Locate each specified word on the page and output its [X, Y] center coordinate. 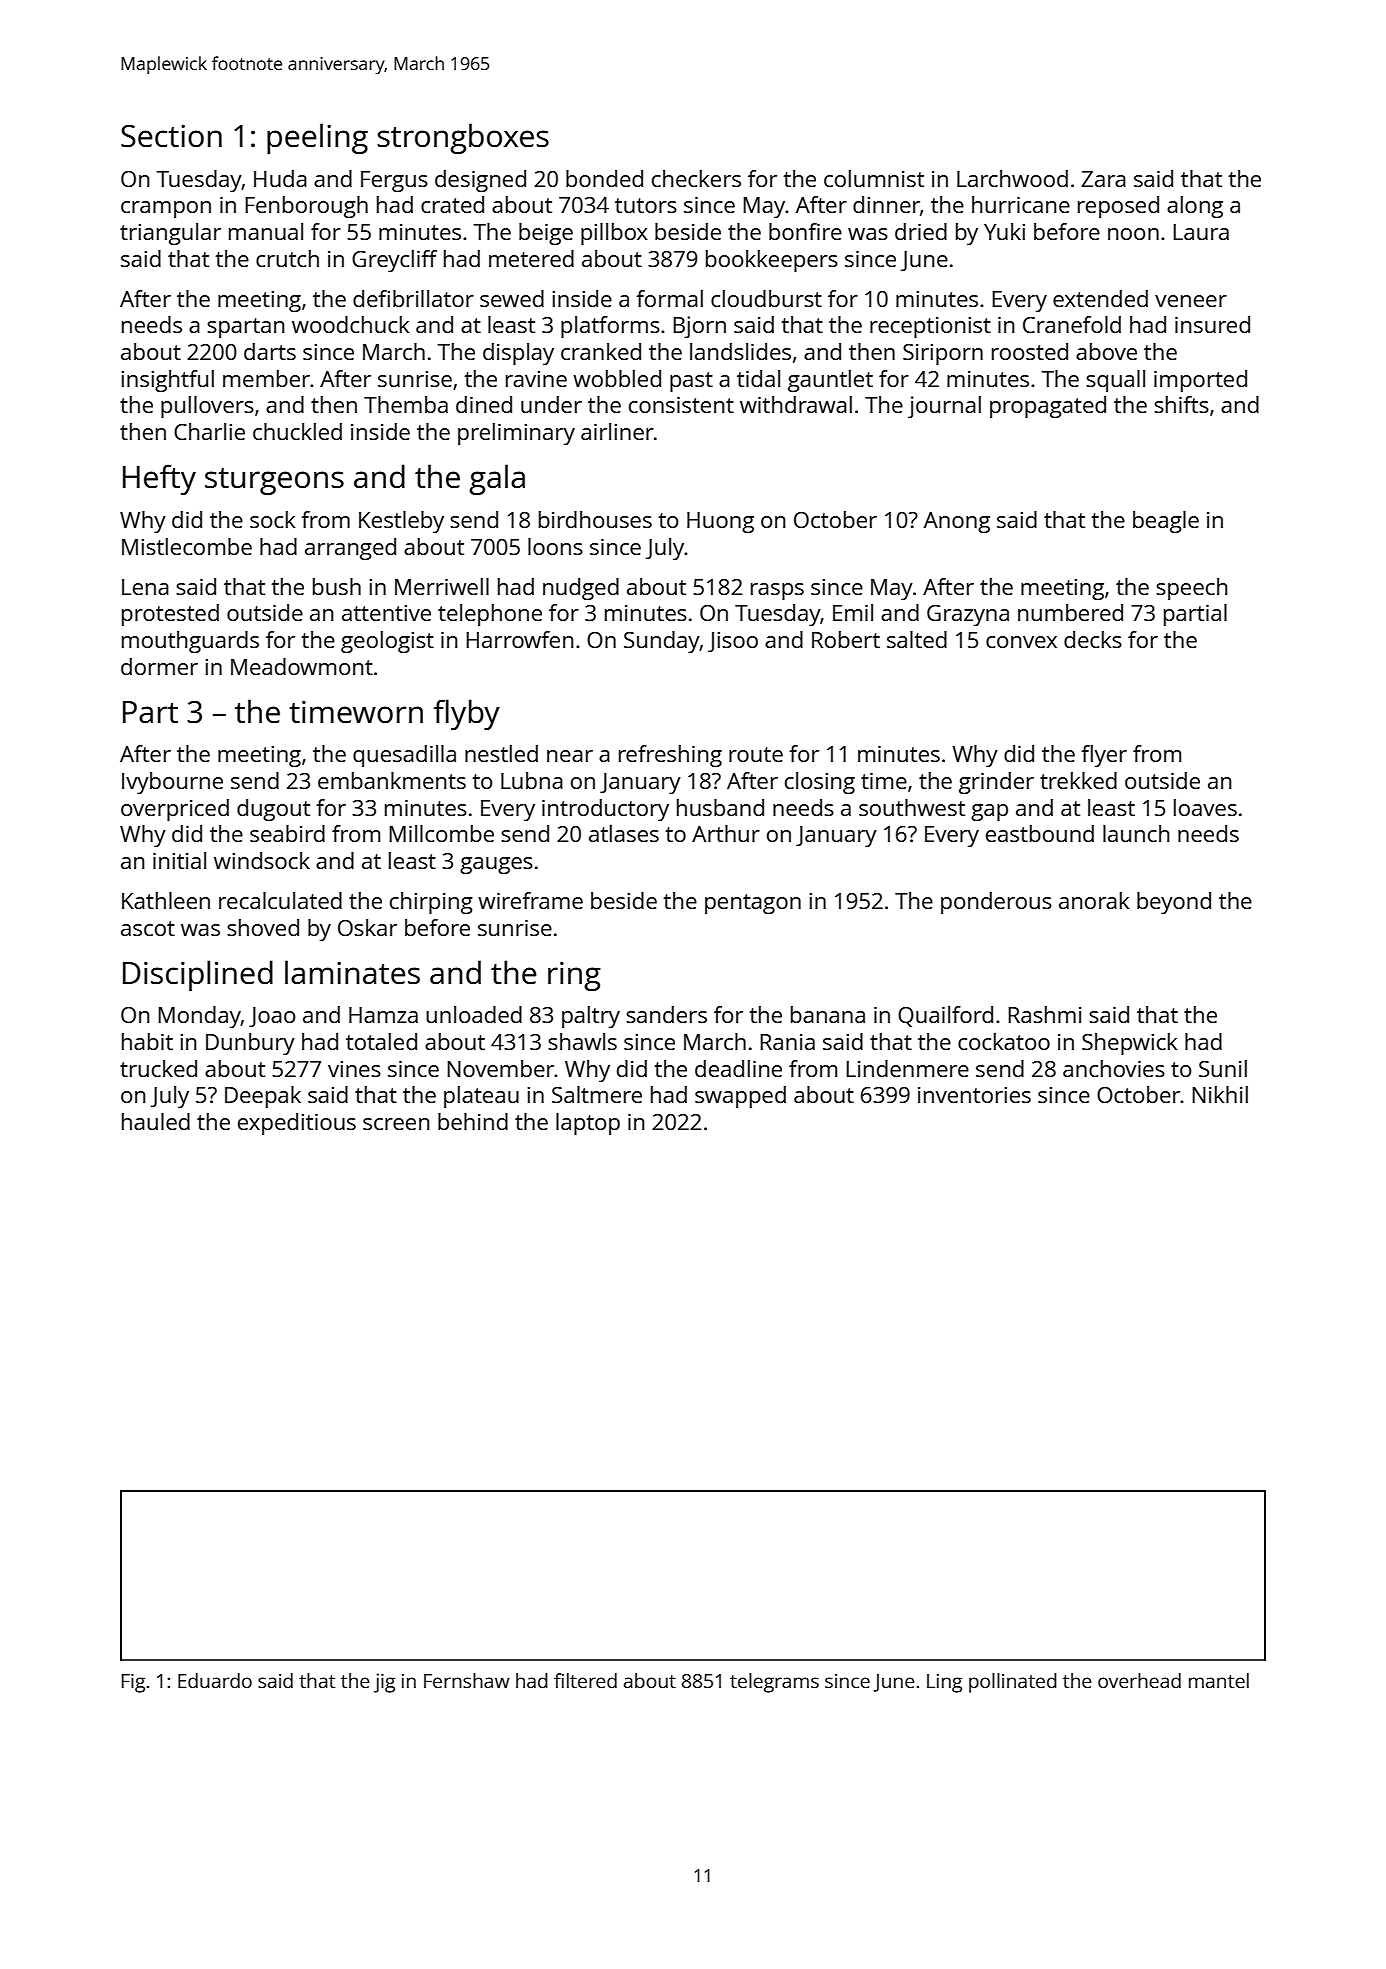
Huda [280, 178]
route [756, 754]
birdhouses [595, 519]
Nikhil [1220, 1094]
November [501, 1068]
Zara [1103, 179]
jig [384, 1683]
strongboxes [463, 138]
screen [396, 1124]
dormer [159, 666]
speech [1191, 589]
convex [1021, 642]
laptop [588, 1124]
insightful [167, 381]
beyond [1174, 903]
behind [473, 1121]
